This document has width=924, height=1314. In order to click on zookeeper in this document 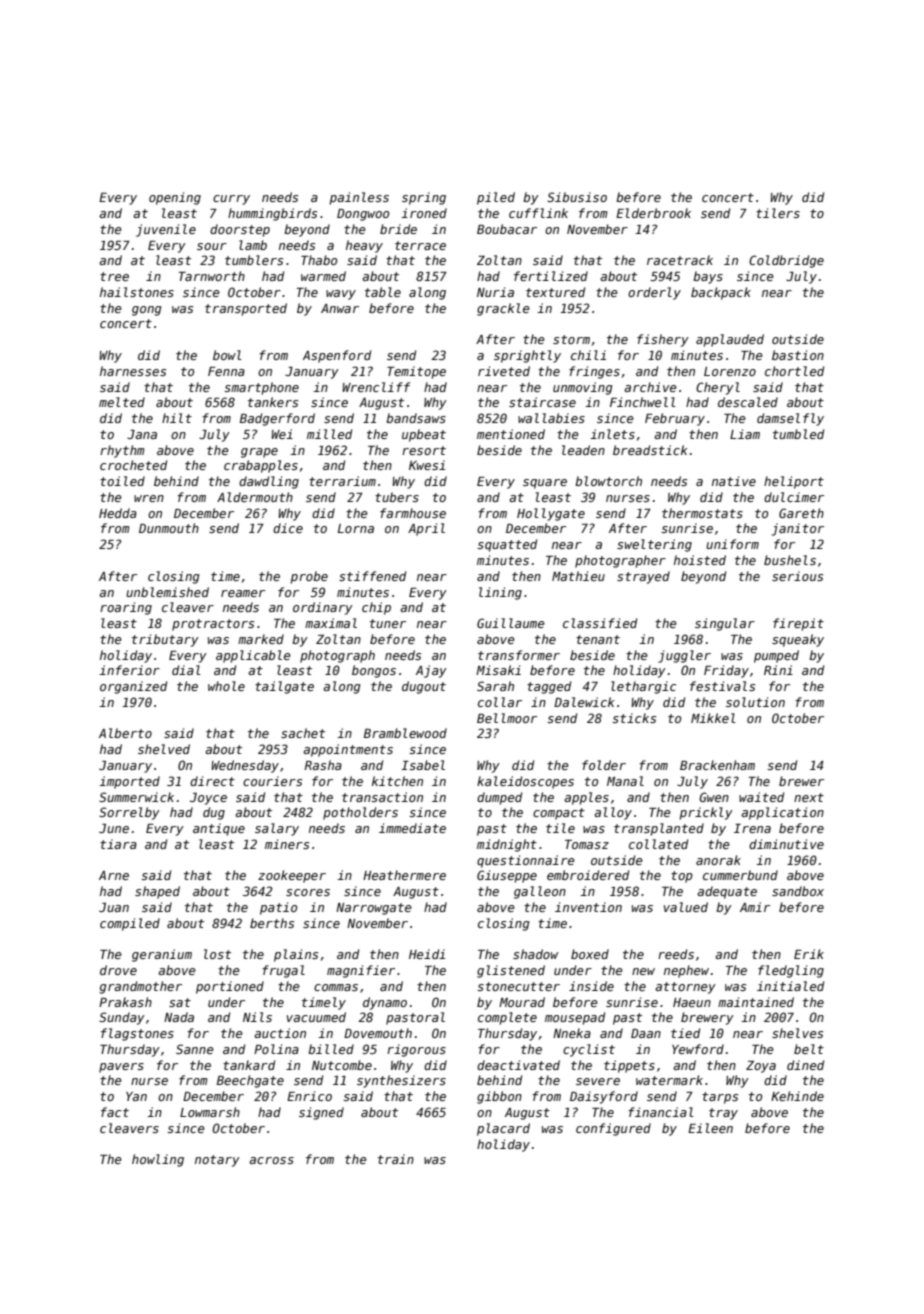, I will do `click(292, 876)`.
